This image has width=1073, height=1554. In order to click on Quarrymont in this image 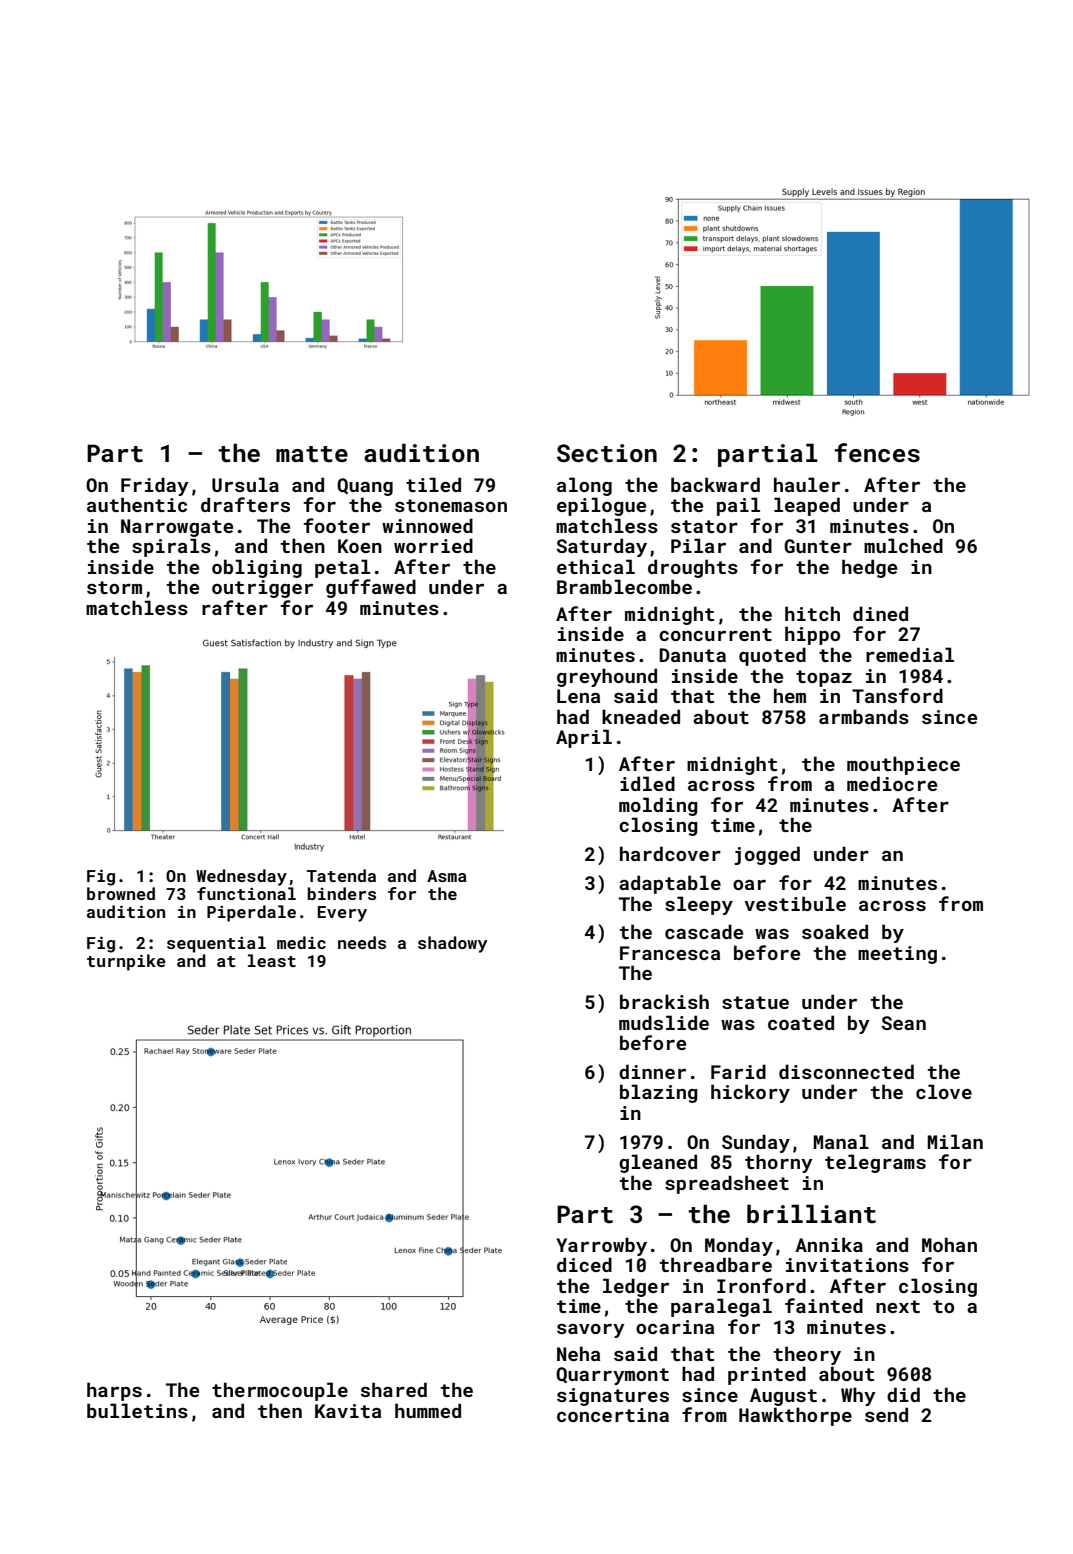, I will do `click(612, 1376)`.
